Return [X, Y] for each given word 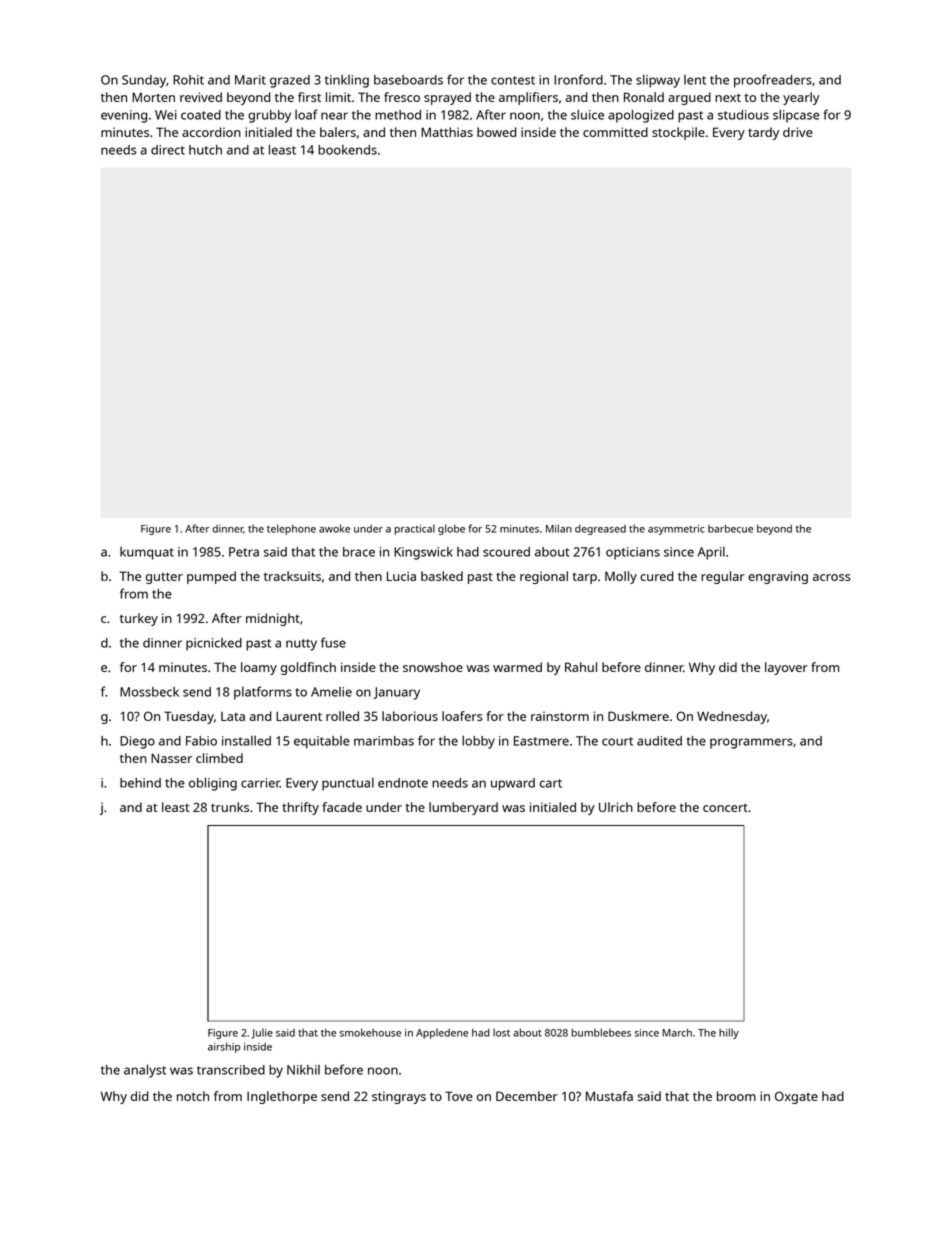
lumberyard [463, 808]
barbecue [730, 529]
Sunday [144, 81]
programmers [751, 743]
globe [451, 529]
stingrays [399, 1097]
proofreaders [773, 81]
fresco [402, 97]
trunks [230, 807]
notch [193, 1096]
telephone [291, 529]
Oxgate [796, 1097]
